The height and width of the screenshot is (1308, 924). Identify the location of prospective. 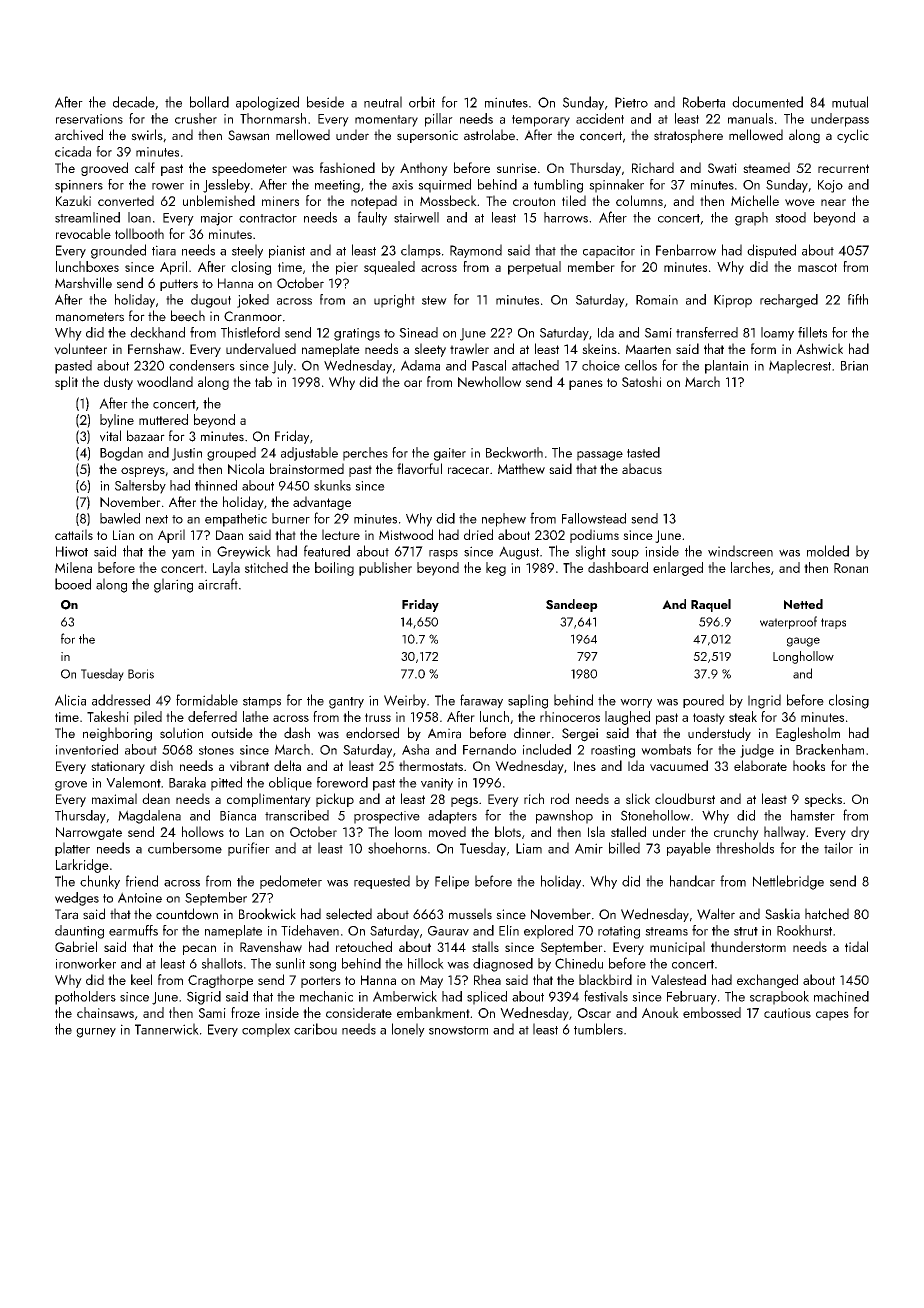
(387, 817).
